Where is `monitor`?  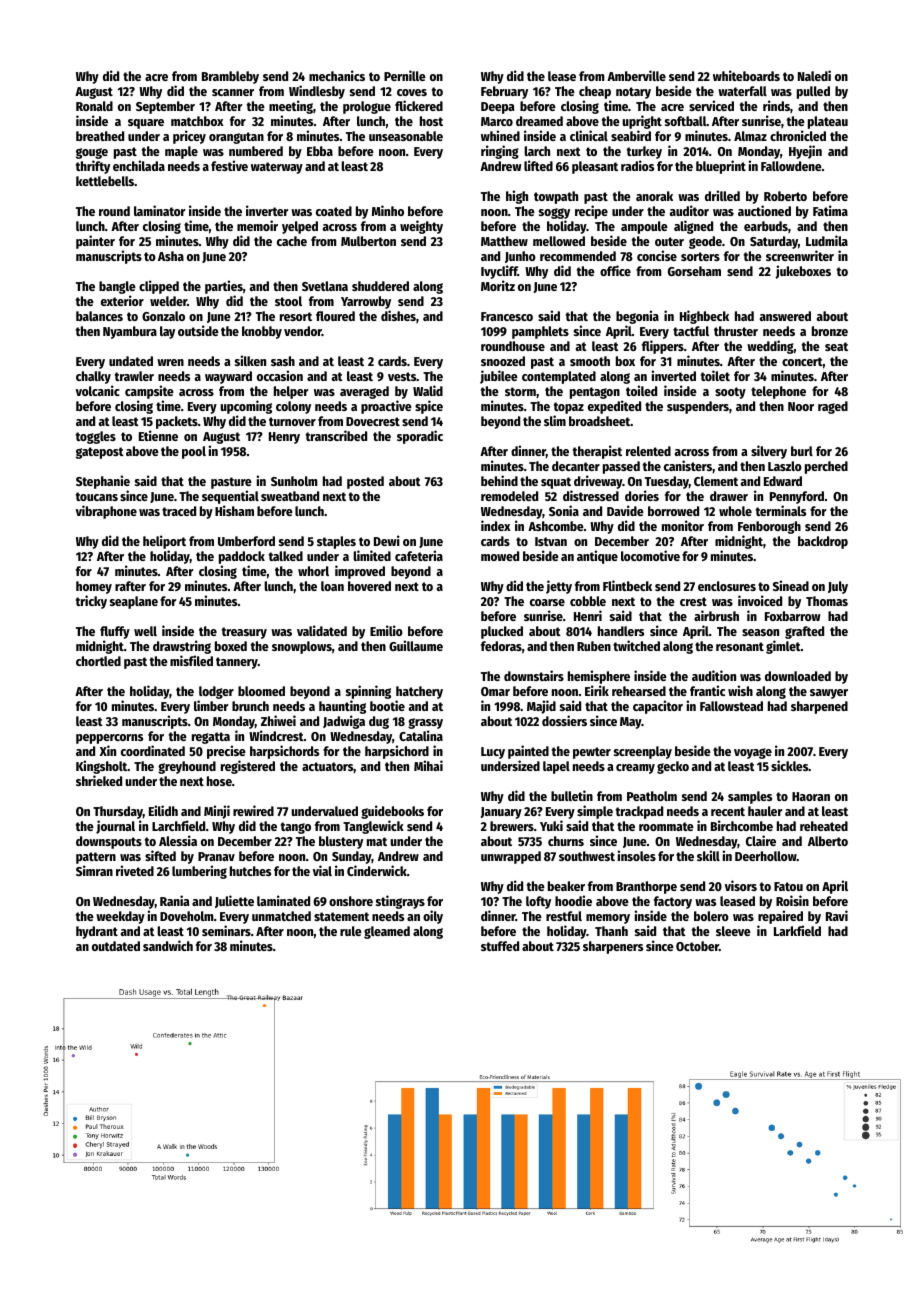
monitor is located at coordinates (683, 525).
